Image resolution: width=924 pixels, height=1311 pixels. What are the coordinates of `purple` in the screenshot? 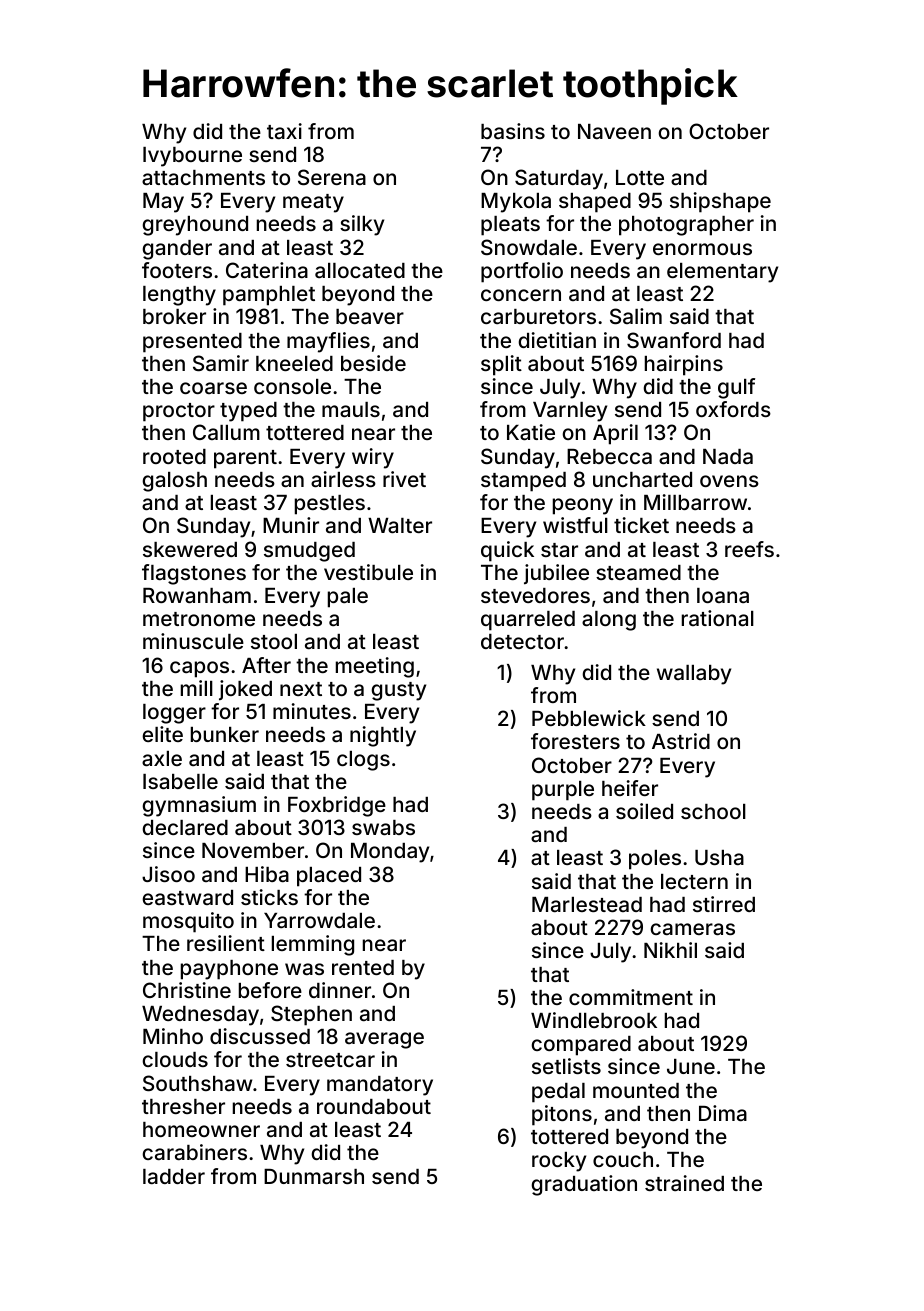 It's located at (563, 791).
